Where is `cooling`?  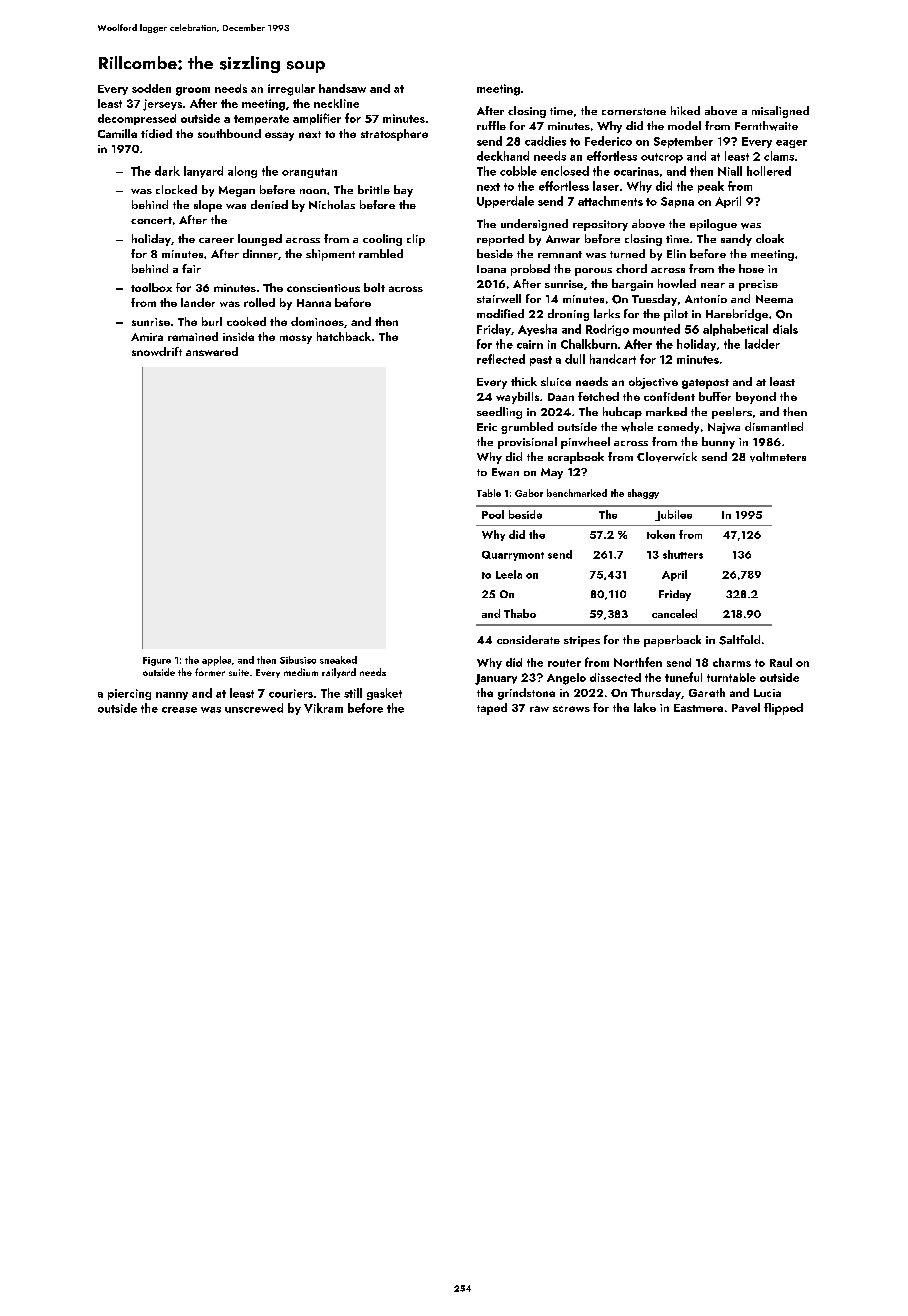 cooling is located at coordinates (382, 240).
